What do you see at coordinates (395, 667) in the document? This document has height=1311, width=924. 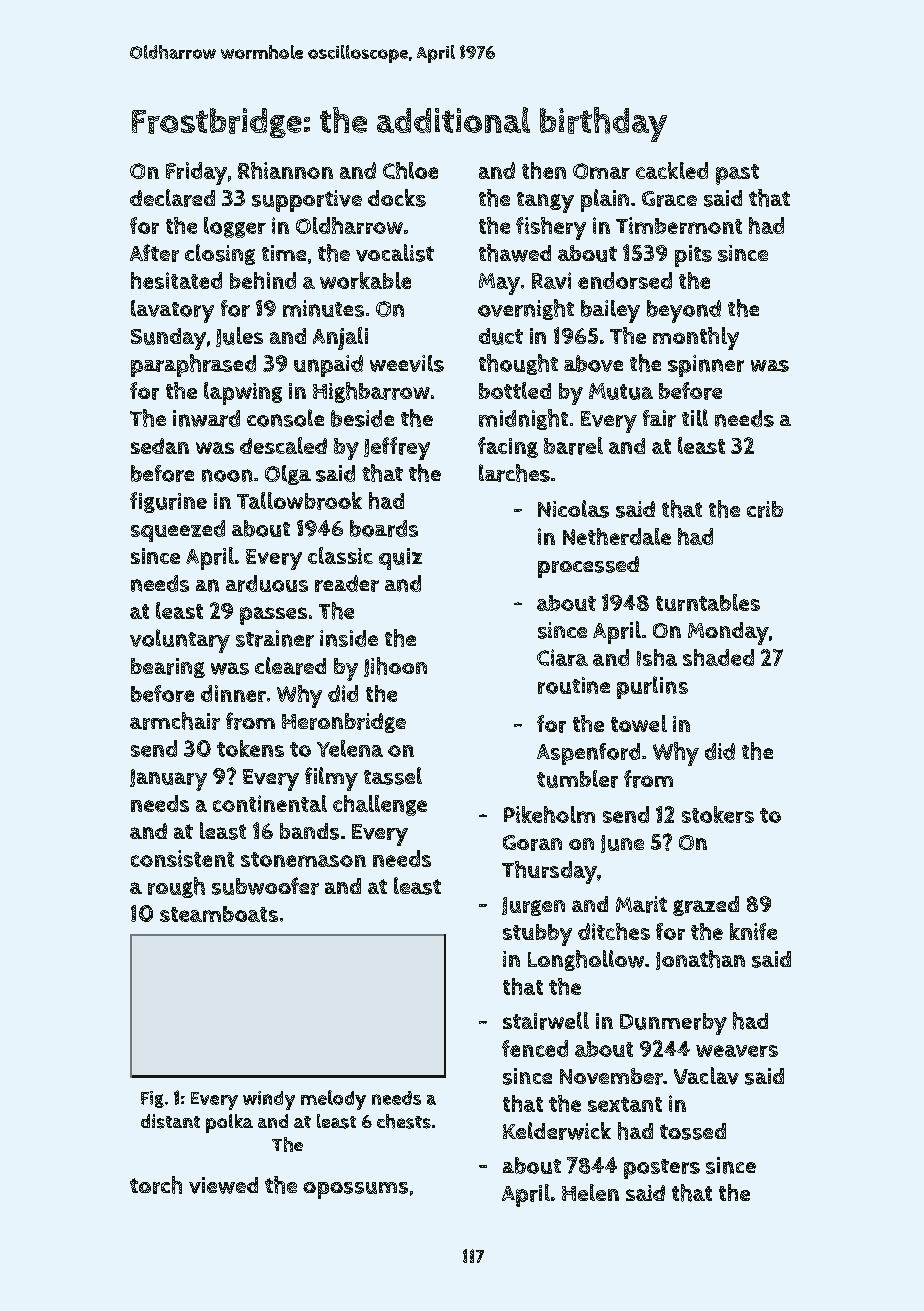 I see `Jihoon` at bounding box center [395, 667].
